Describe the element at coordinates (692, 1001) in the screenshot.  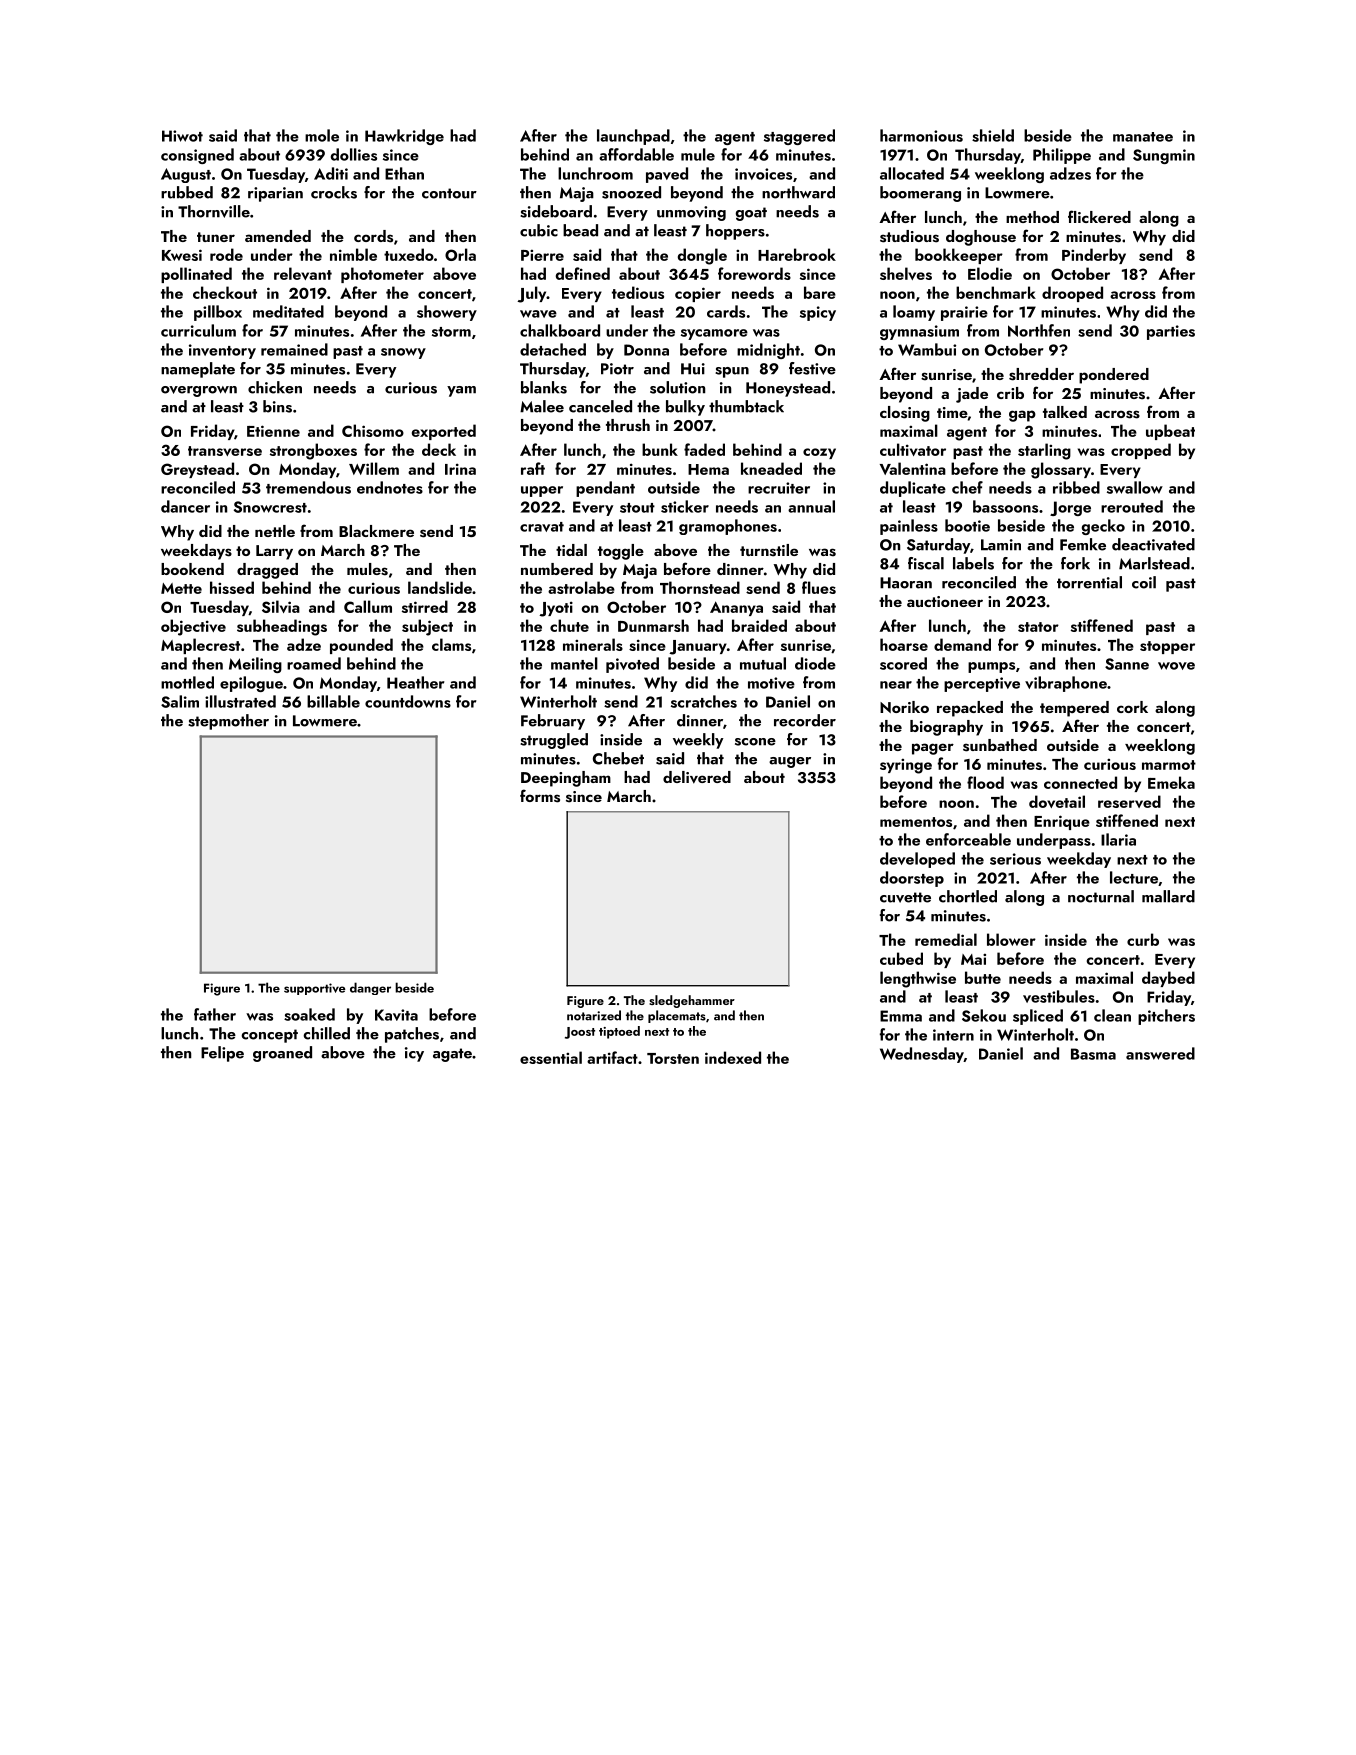
I see `sledgehammer` at that location.
